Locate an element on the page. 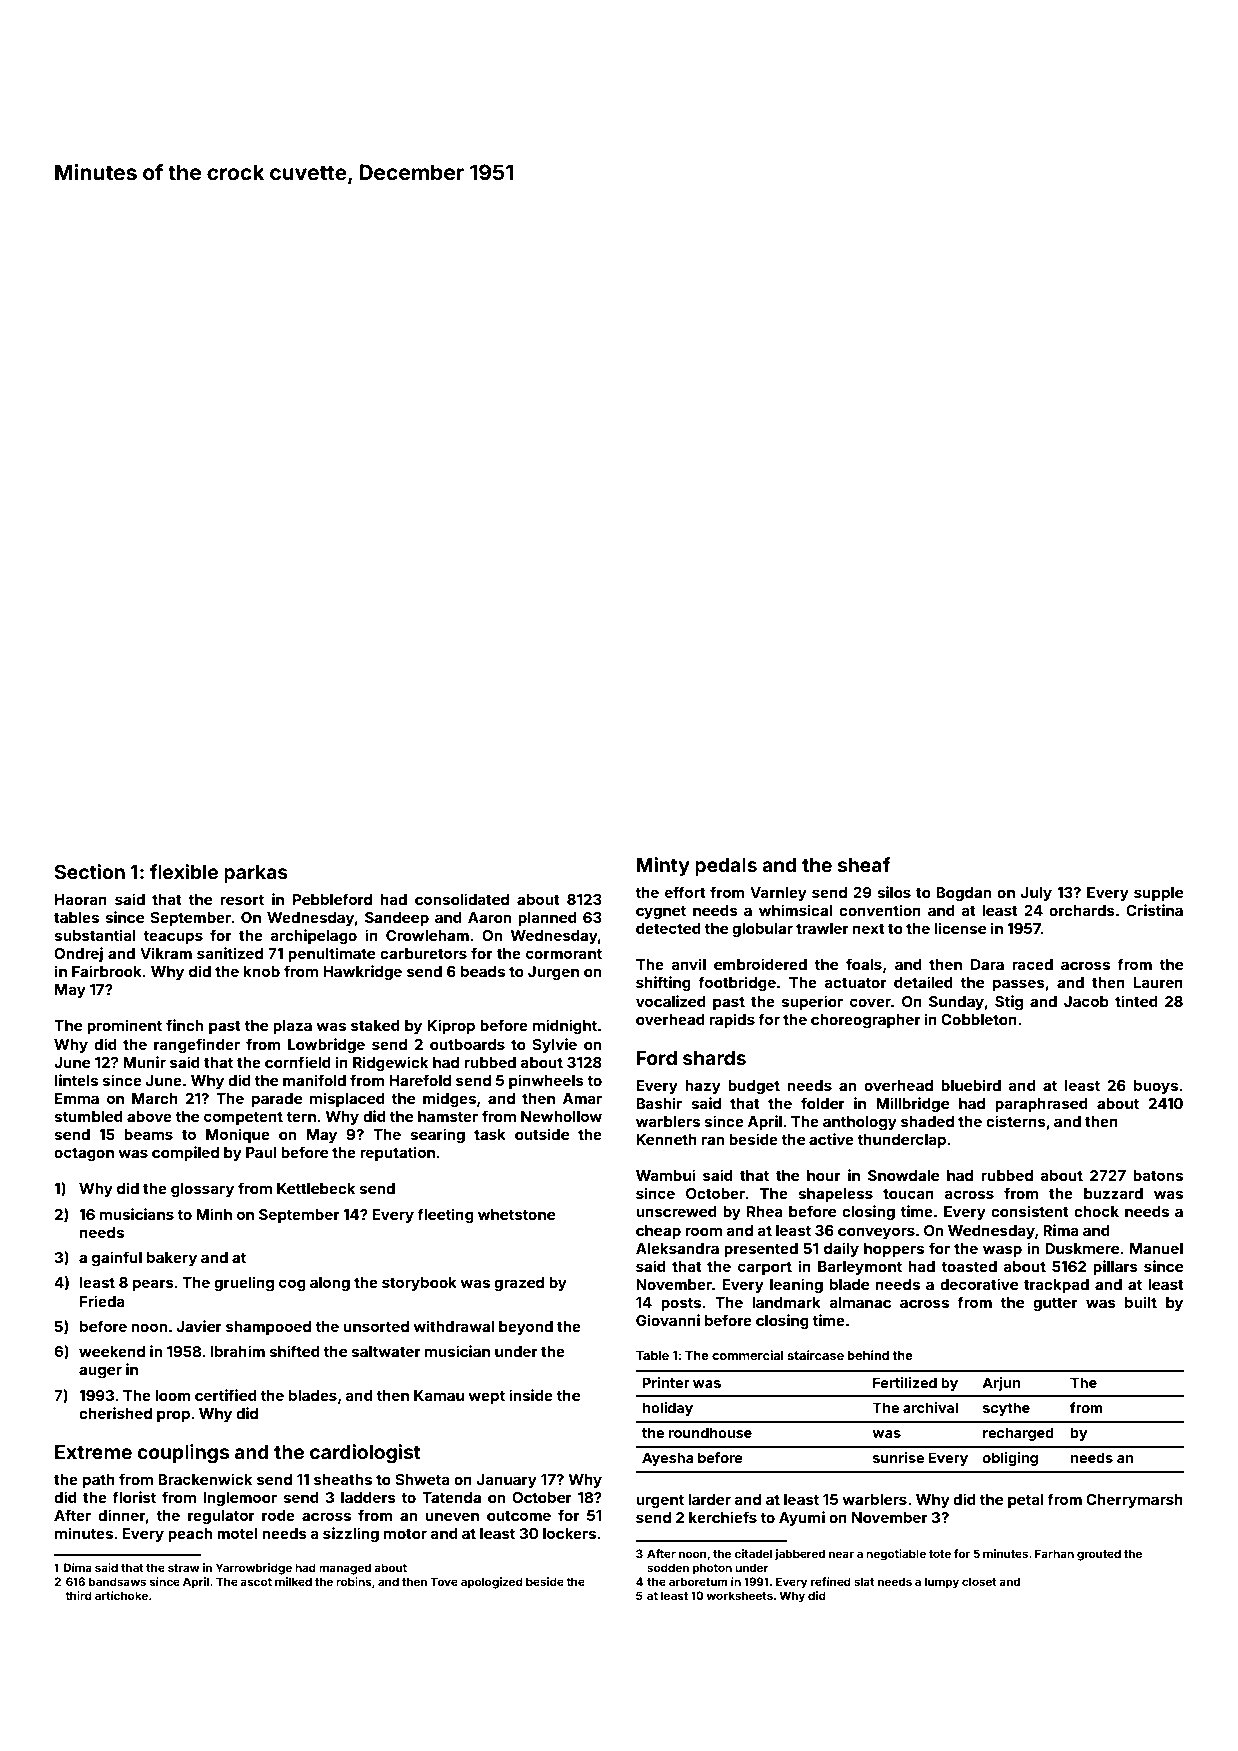 The width and height of the document is (1238, 1751). shards is located at coordinates (714, 1058).
